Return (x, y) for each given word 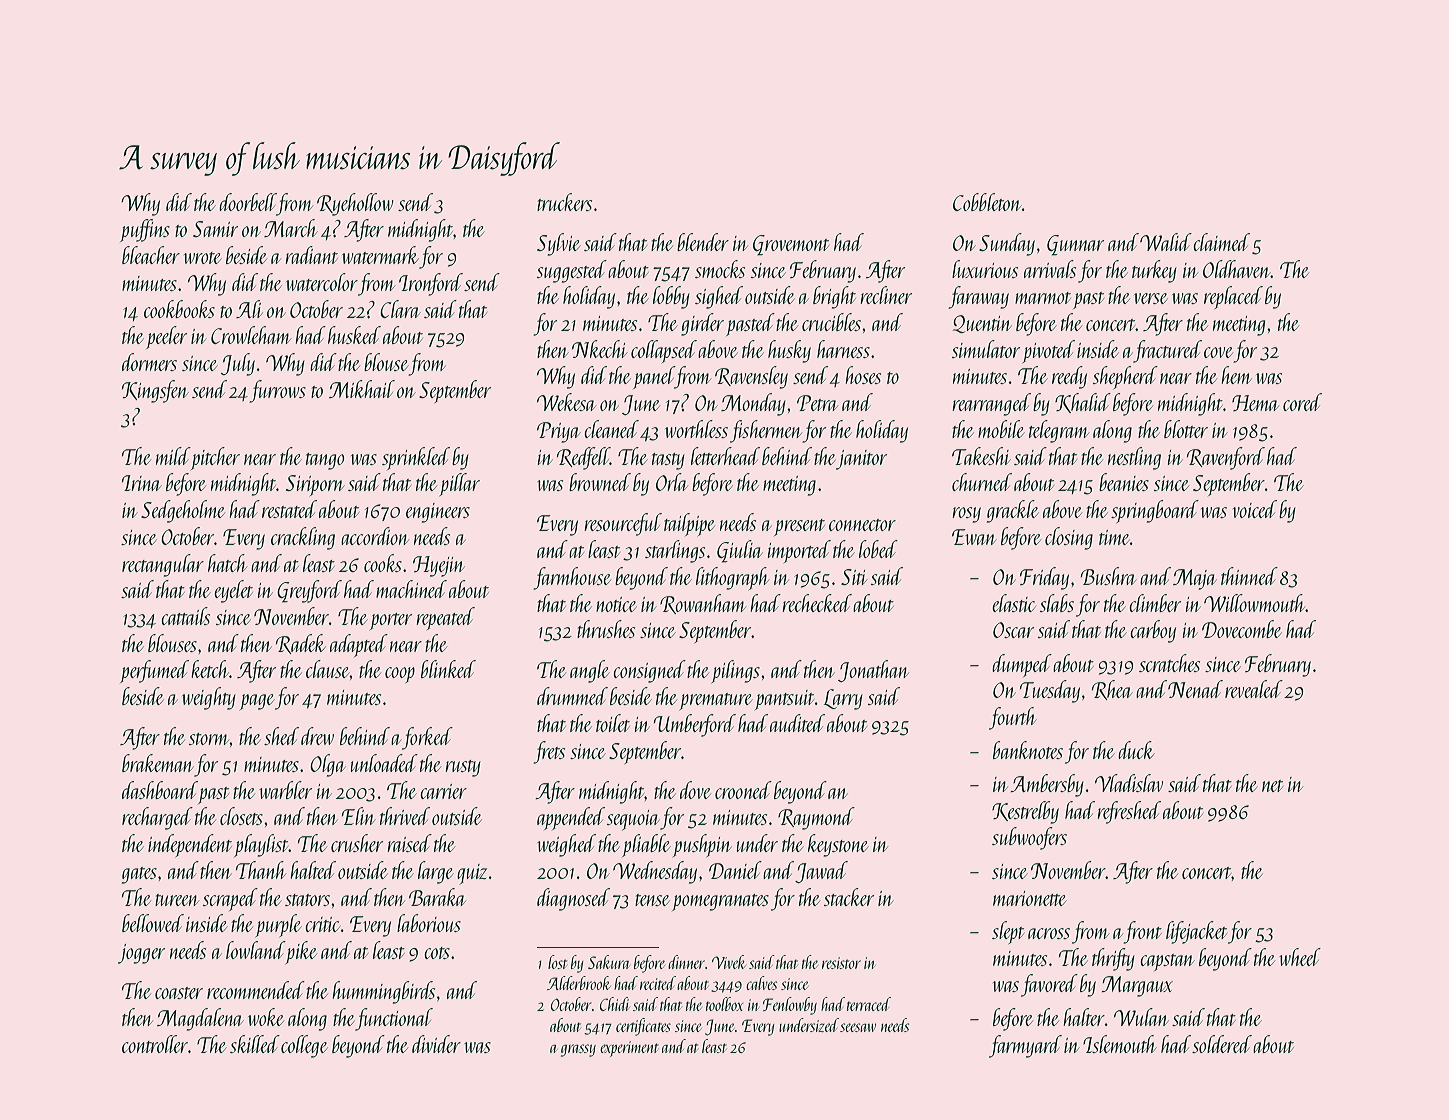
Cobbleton (987, 202)
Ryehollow (355, 204)
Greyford (309, 591)
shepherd (1125, 377)
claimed (1221, 242)
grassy (578, 1050)
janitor (861, 460)
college (304, 1046)
